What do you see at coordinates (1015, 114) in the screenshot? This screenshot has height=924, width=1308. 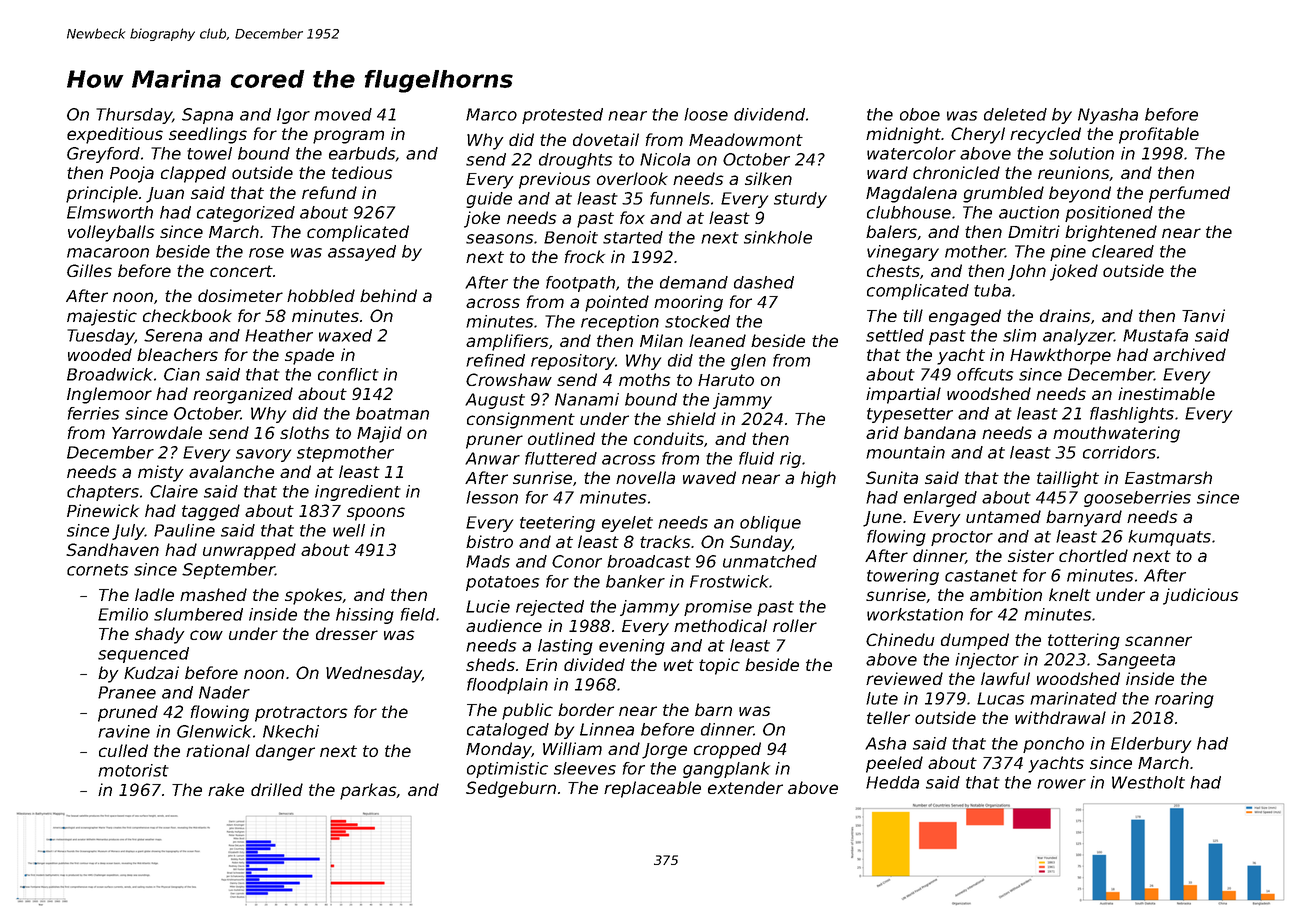 I see `deleted` at bounding box center [1015, 114].
